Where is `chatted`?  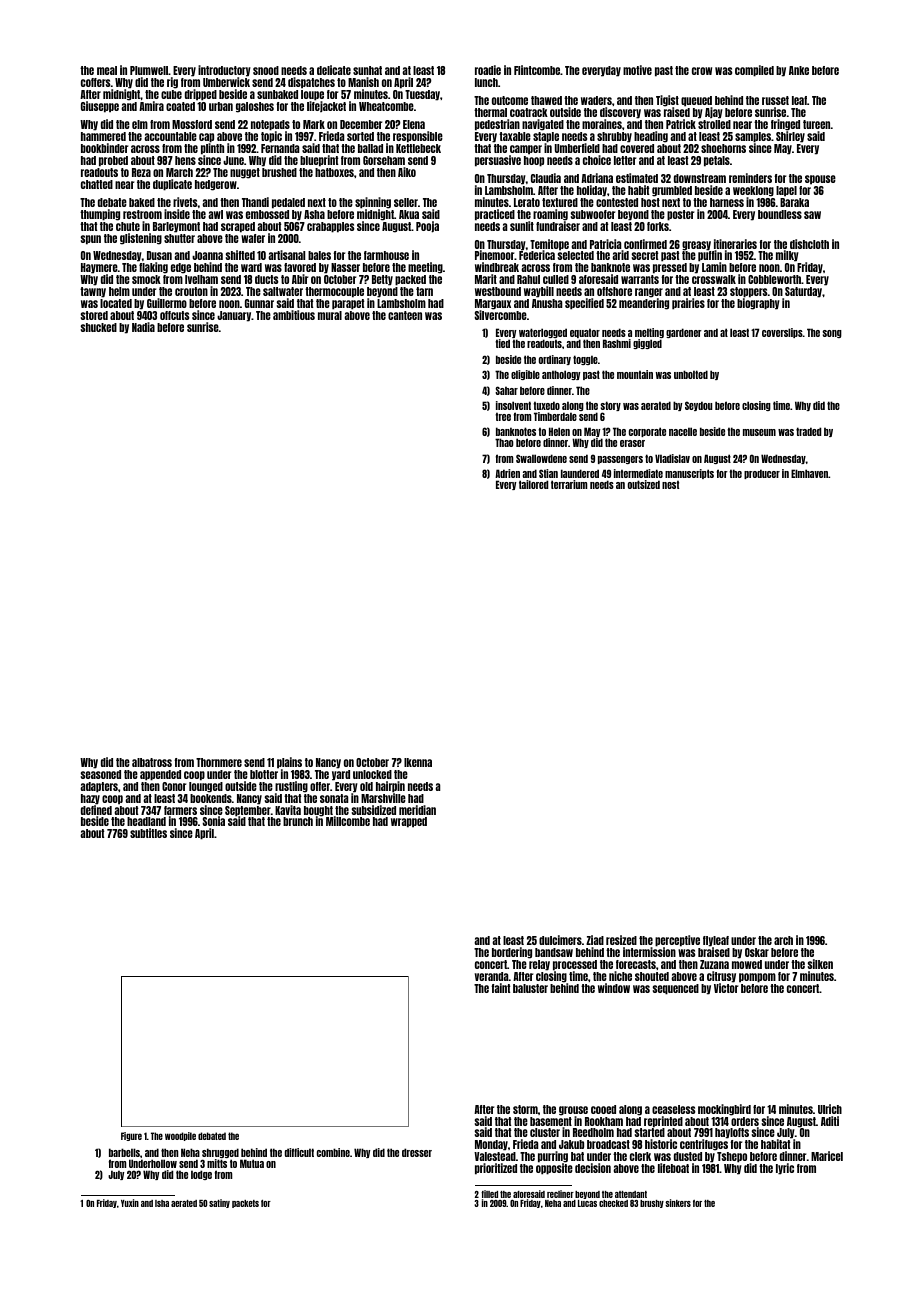 chatted is located at coordinates (97, 184).
